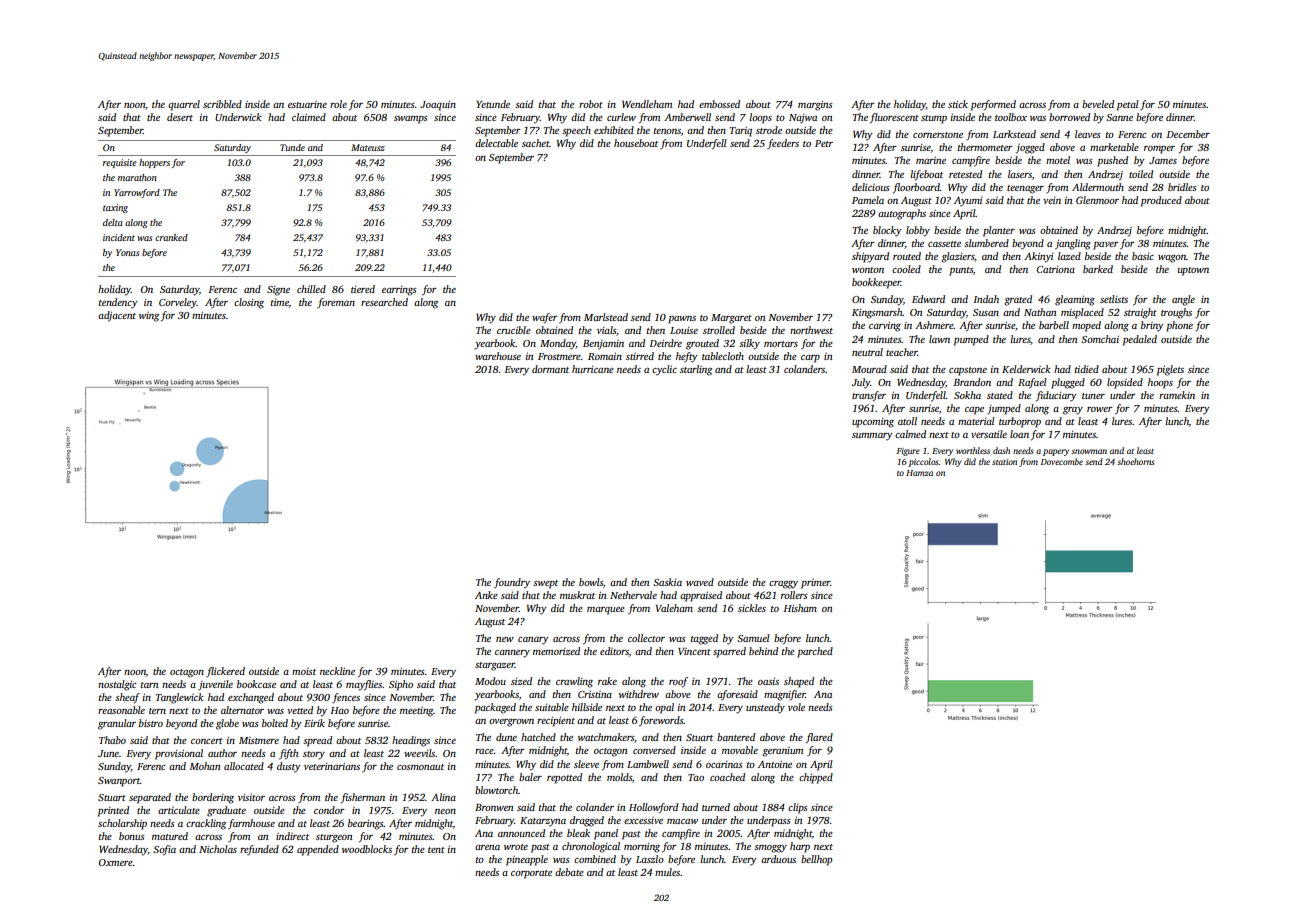 The height and width of the page is (924, 1308). I want to click on cyclic, so click(664, 370).
